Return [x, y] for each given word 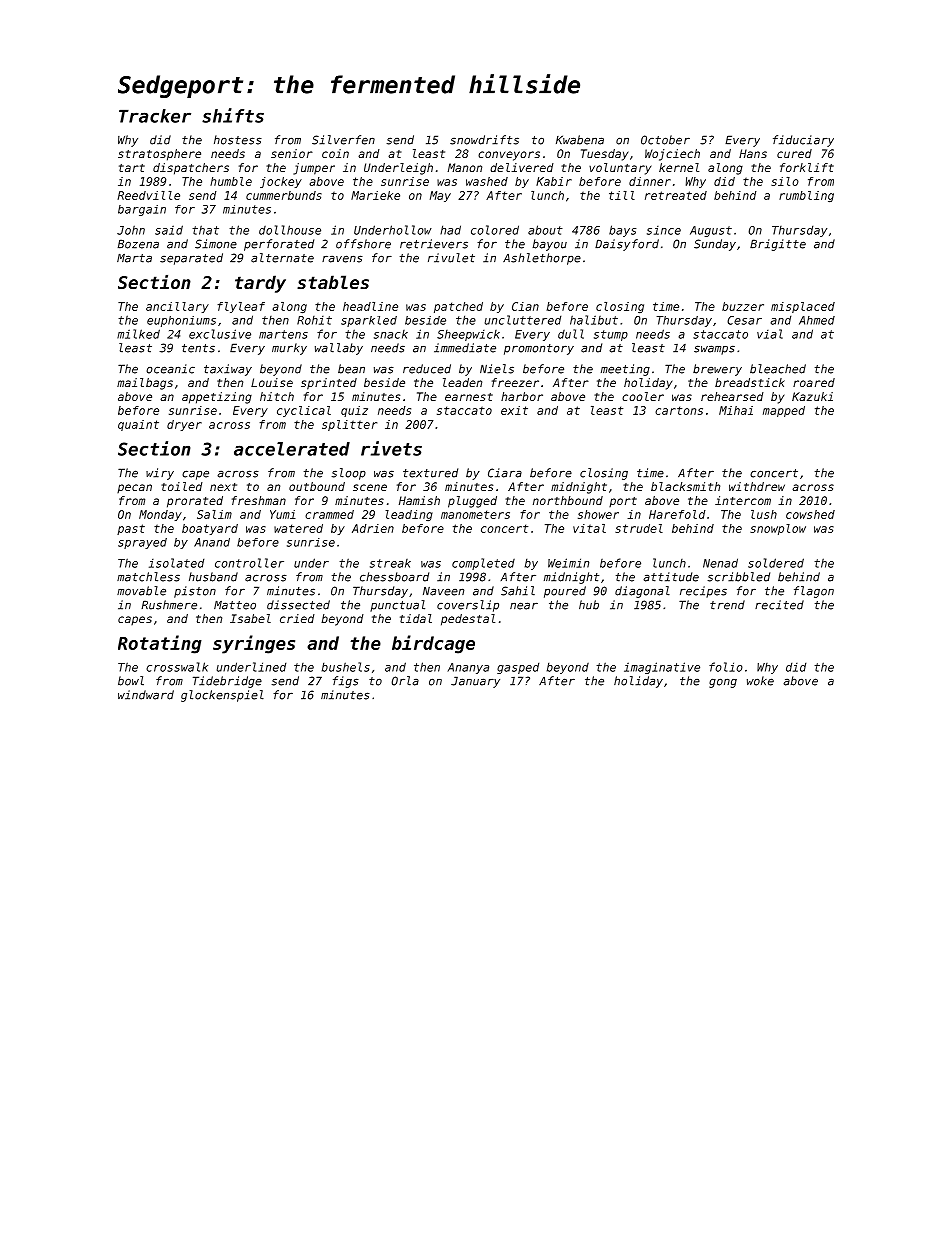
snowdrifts [484, 140]
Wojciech [672, 155]
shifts [233, 115]
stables [333, 282]
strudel [639, 528]
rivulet [451, 258]
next [223, 487]
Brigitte [778, 245]
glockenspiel [222, 696]
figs [346, 682]
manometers [475, 514]
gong [723, 683]
